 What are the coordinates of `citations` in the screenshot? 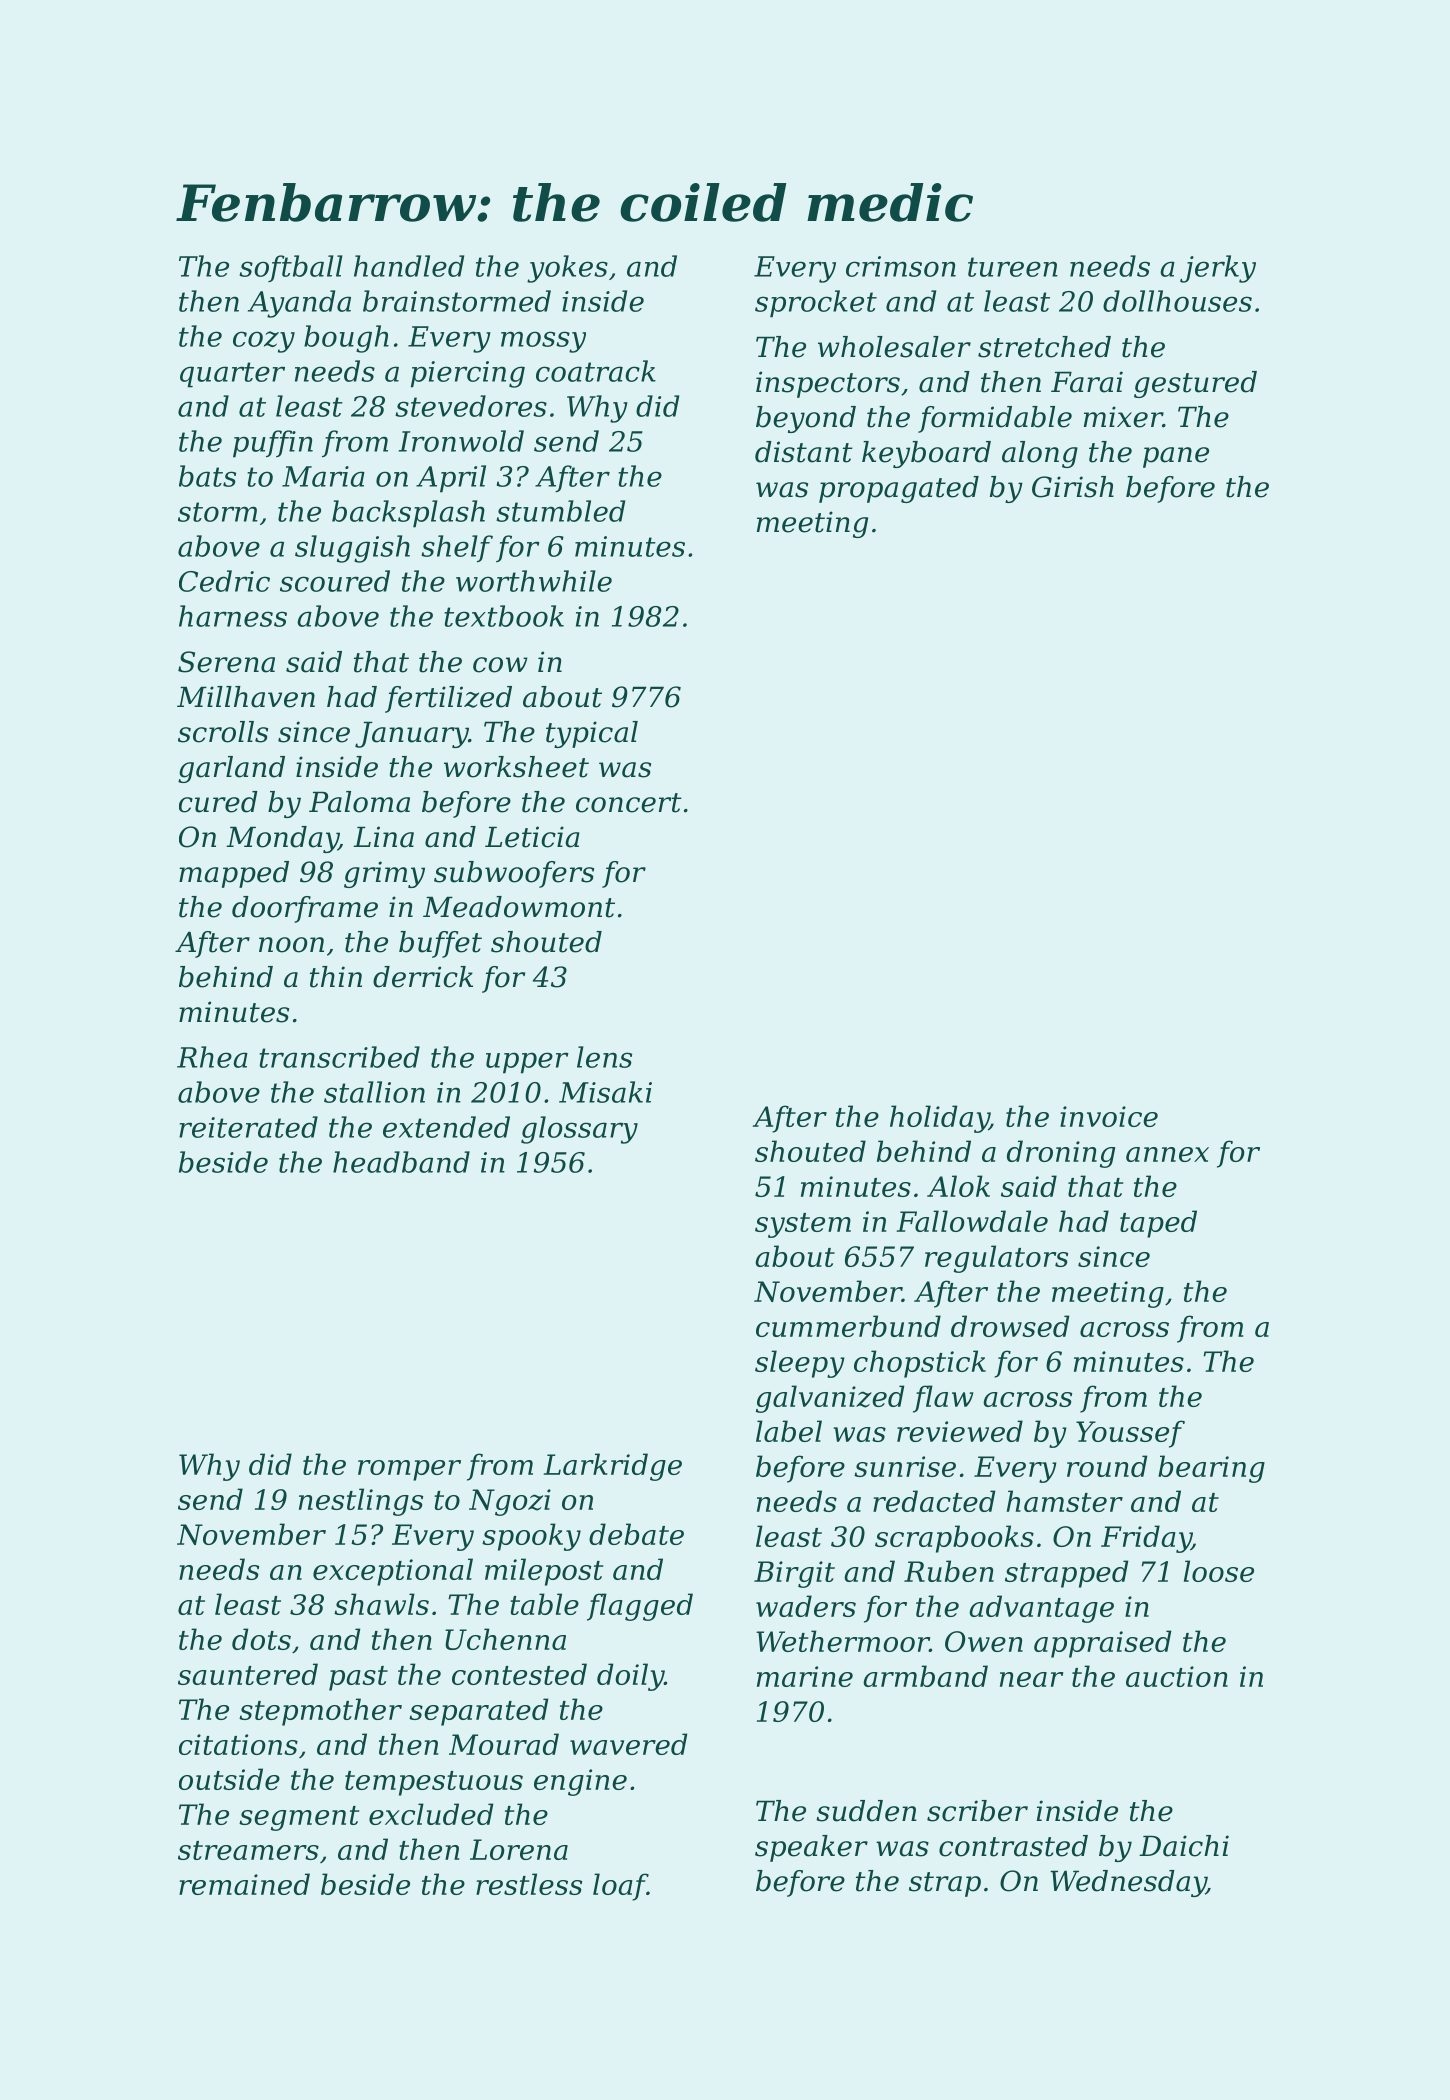 It's located at (238, 1744).
